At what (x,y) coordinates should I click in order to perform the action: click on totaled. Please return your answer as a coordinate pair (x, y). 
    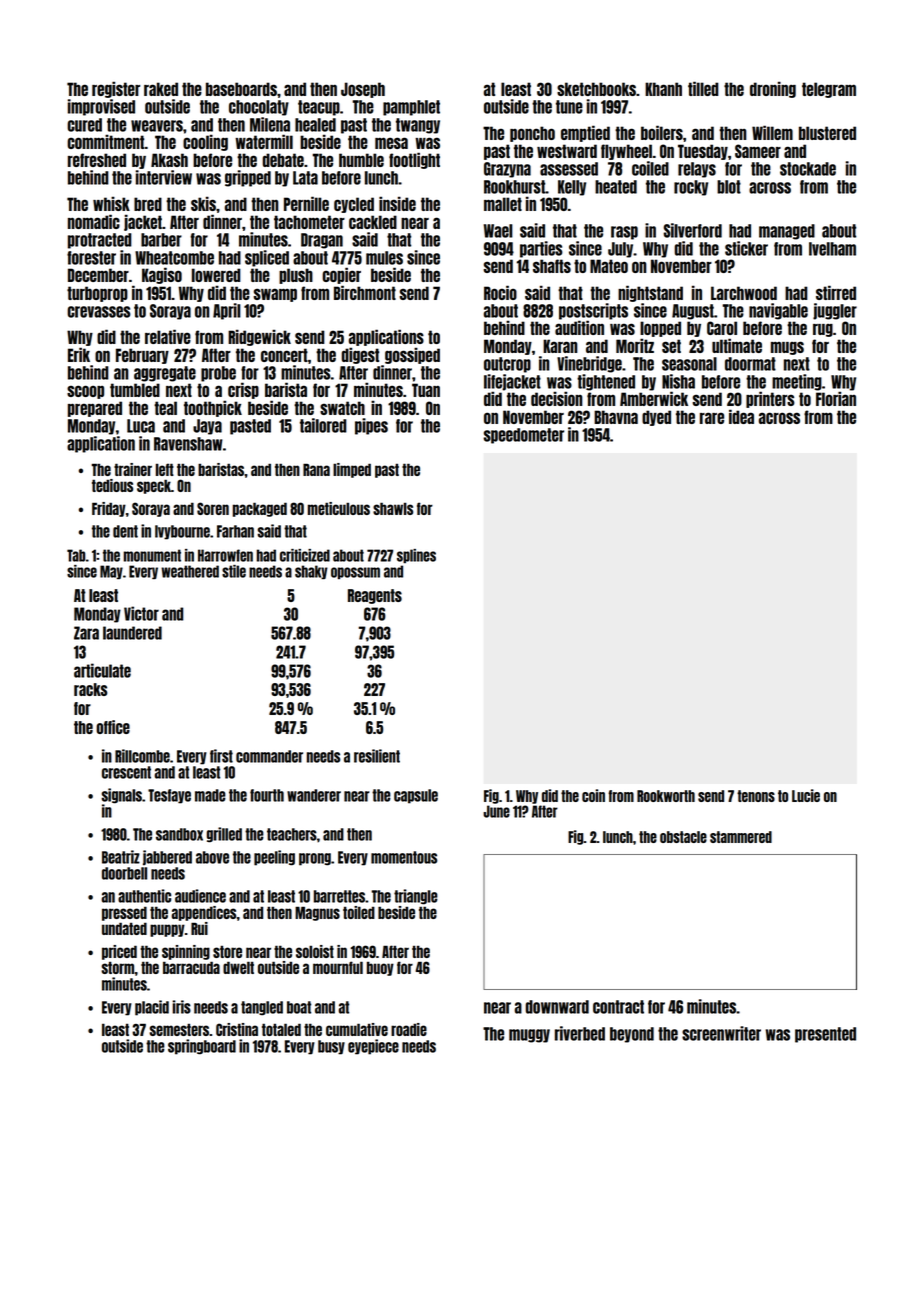
    Looking at the image, I should click on (281, 1029).
